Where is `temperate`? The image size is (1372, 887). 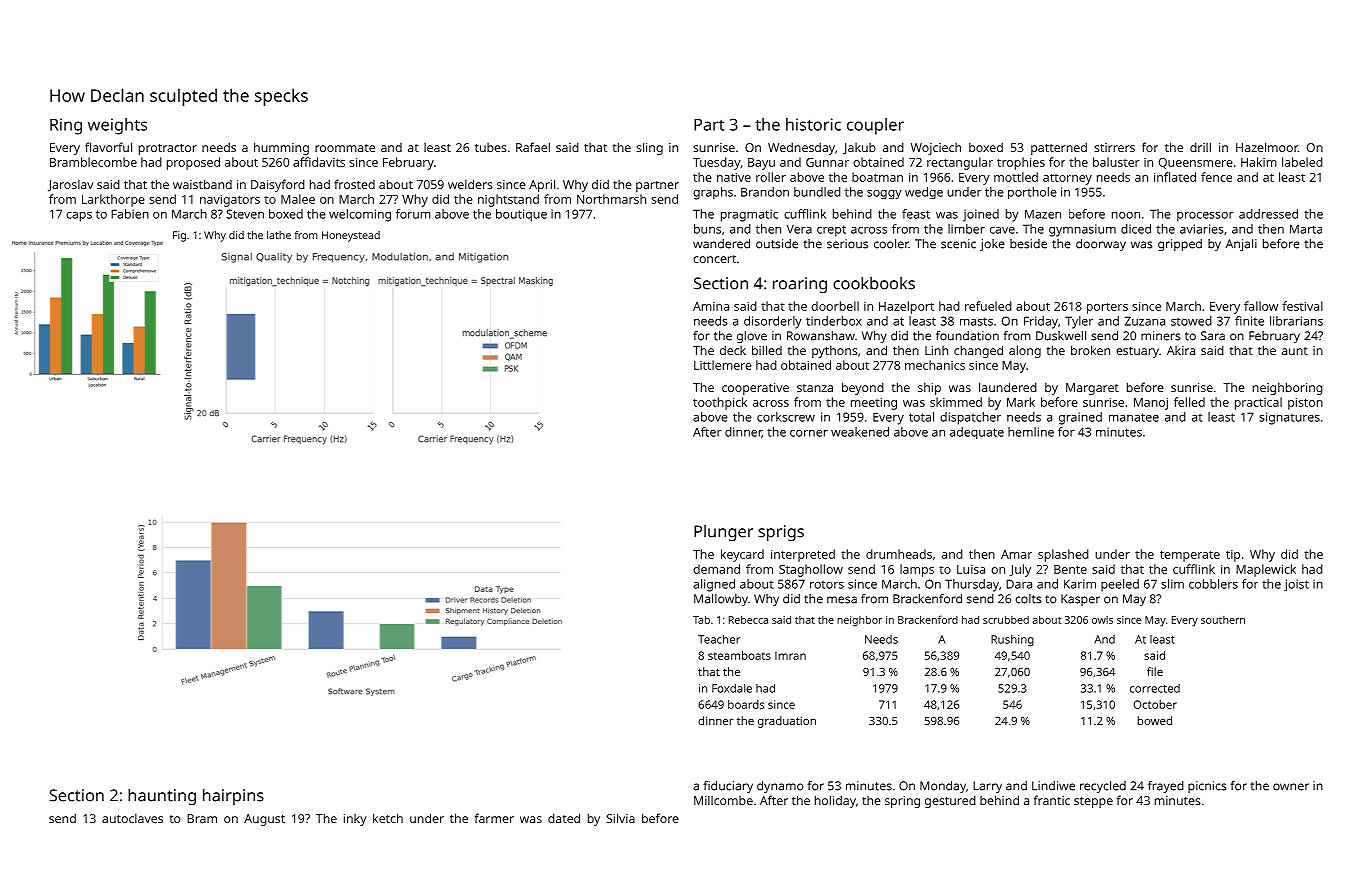
temperate is located at coordinates (1190, 556).
